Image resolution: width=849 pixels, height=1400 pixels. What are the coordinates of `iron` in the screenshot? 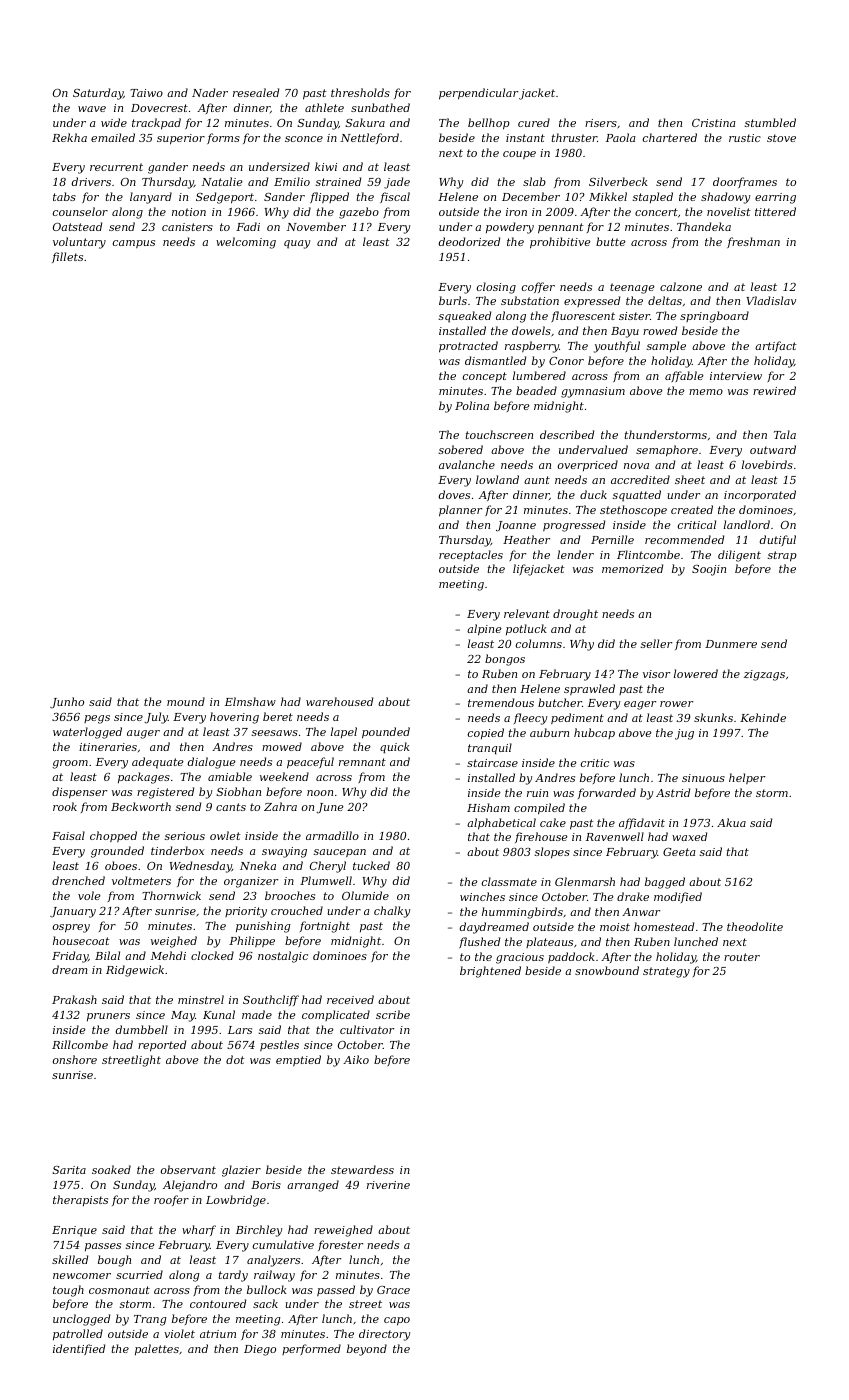 It's located at (516, 212).
